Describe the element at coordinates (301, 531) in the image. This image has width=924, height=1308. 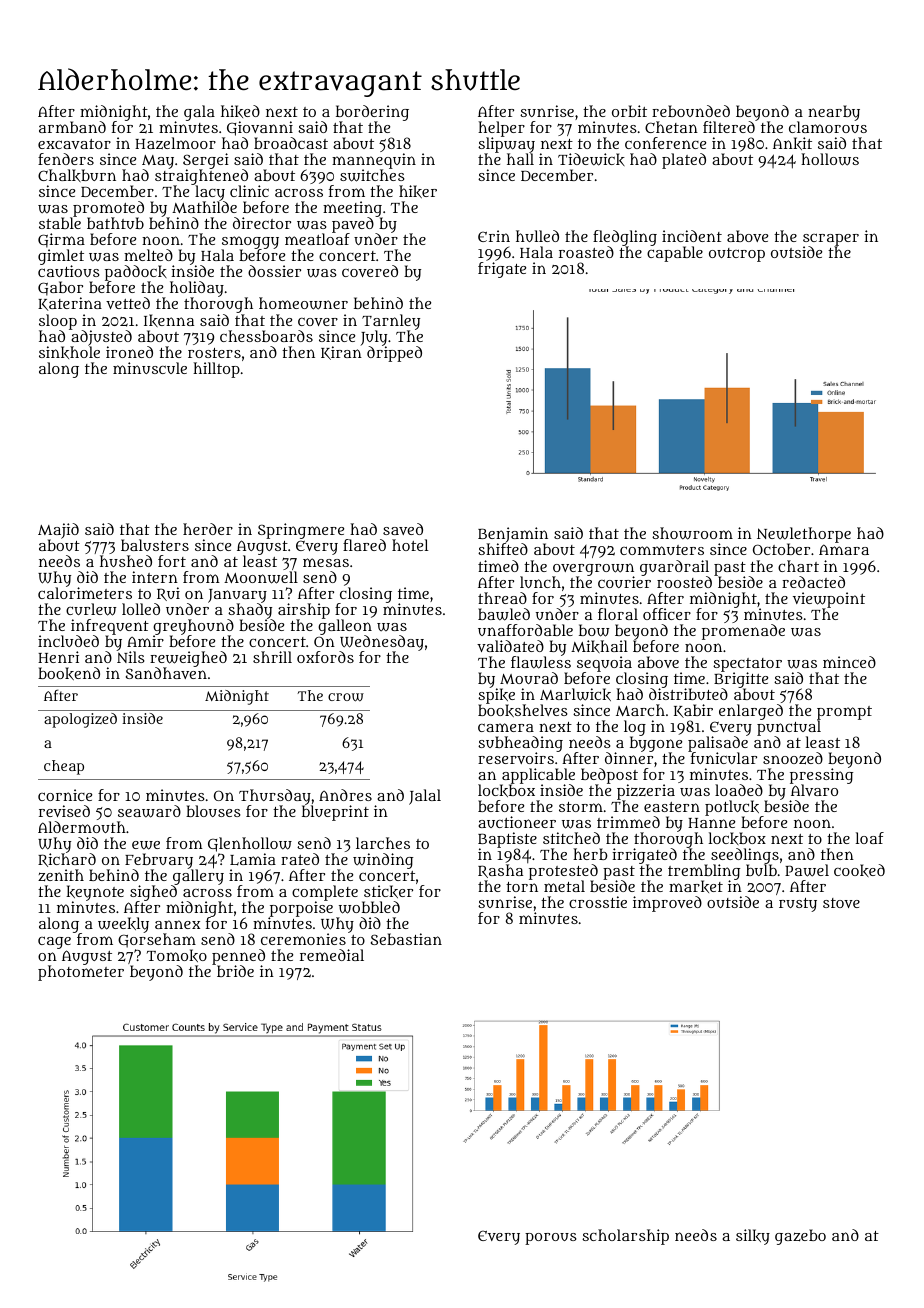
I see `Springmere` at that location.
